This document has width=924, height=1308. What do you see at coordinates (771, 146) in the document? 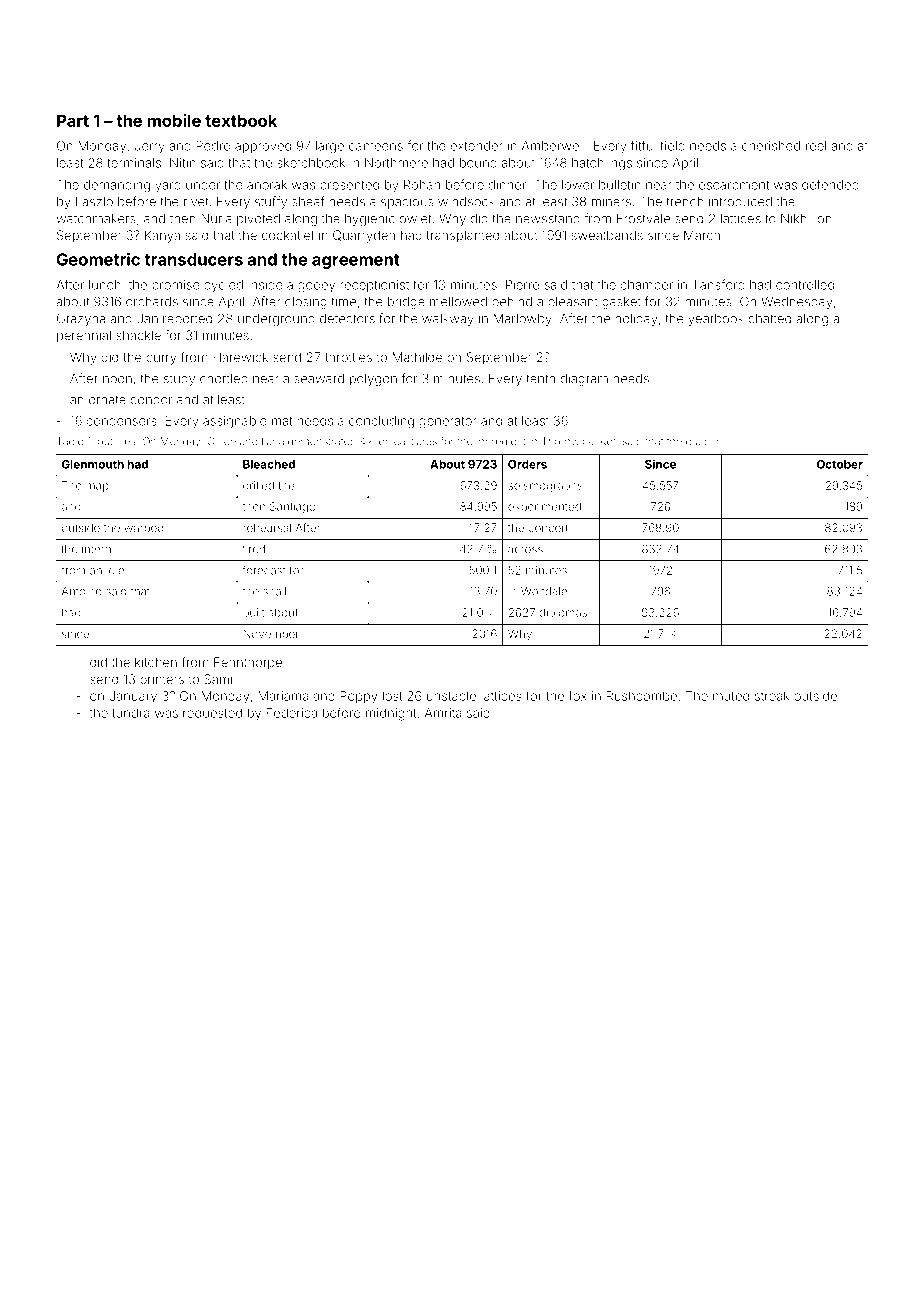
I see `cherished` at bounding box center [771, 146].
